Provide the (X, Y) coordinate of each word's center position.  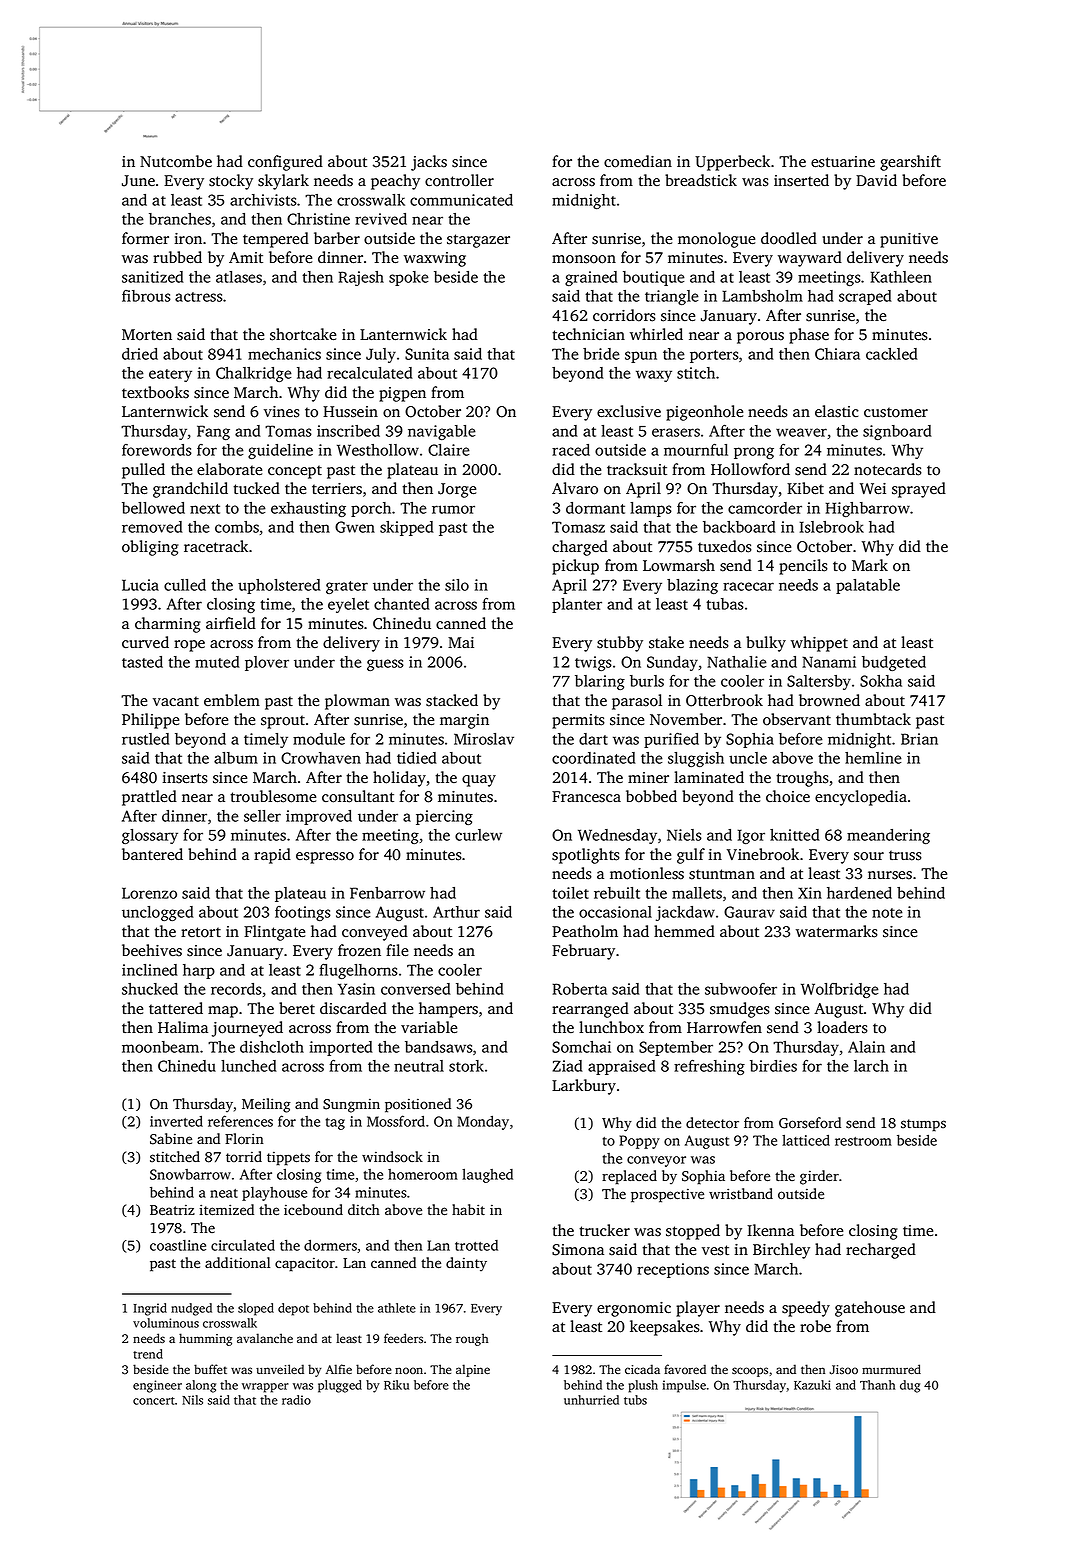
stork (466, 1066)
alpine (473, 1370)
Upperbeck (732, 163)
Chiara (837, 354)
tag (335, 1124)
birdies (773, 1066)
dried (140, 354)
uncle (748, 758)
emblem (232, 700)
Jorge (457, 490)
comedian (638, 161)
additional (237, 1263)
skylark (283, 182)
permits (578, 721)
